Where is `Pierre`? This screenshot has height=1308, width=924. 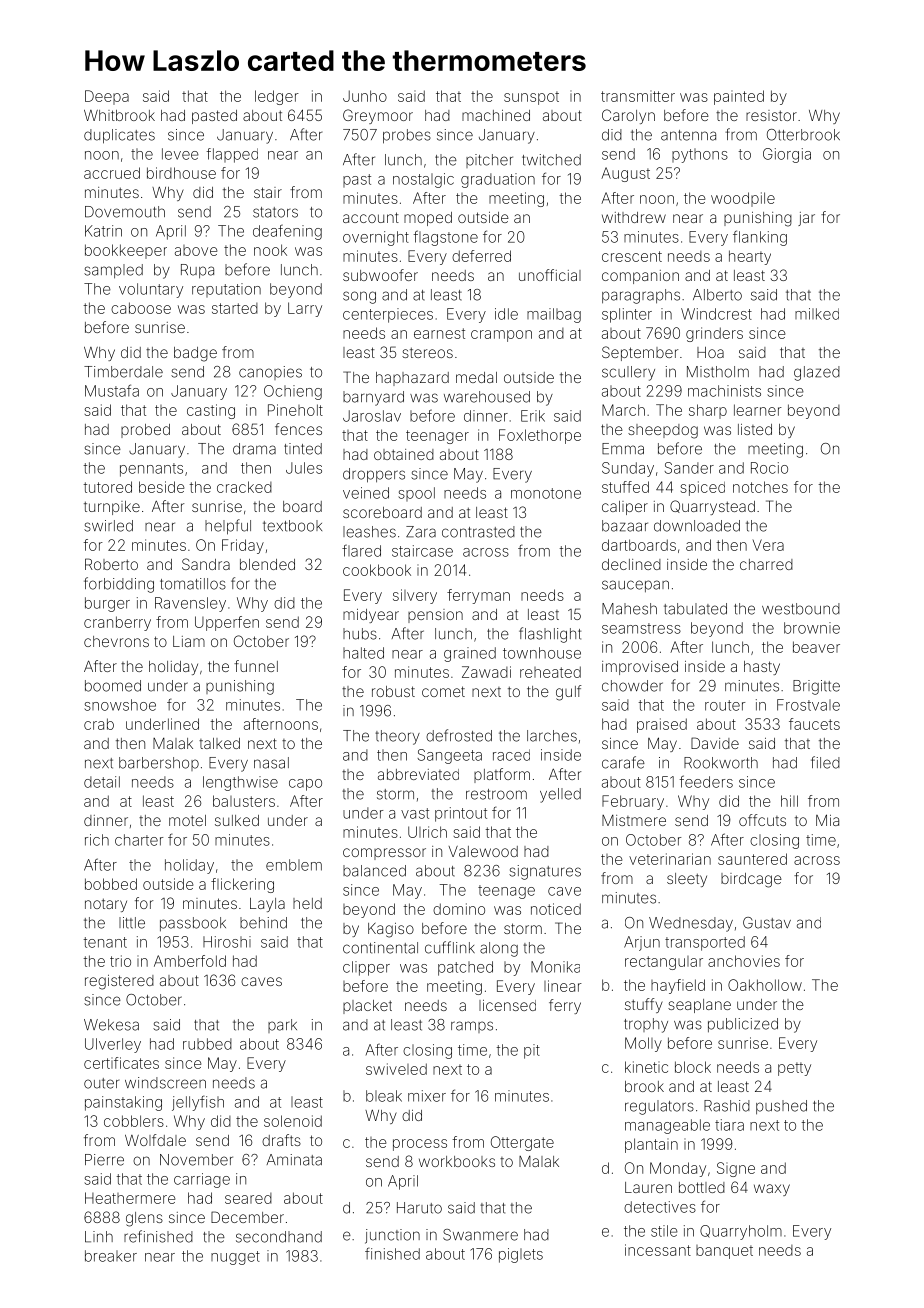 Pierre is located at coordinates (104, 1160).
